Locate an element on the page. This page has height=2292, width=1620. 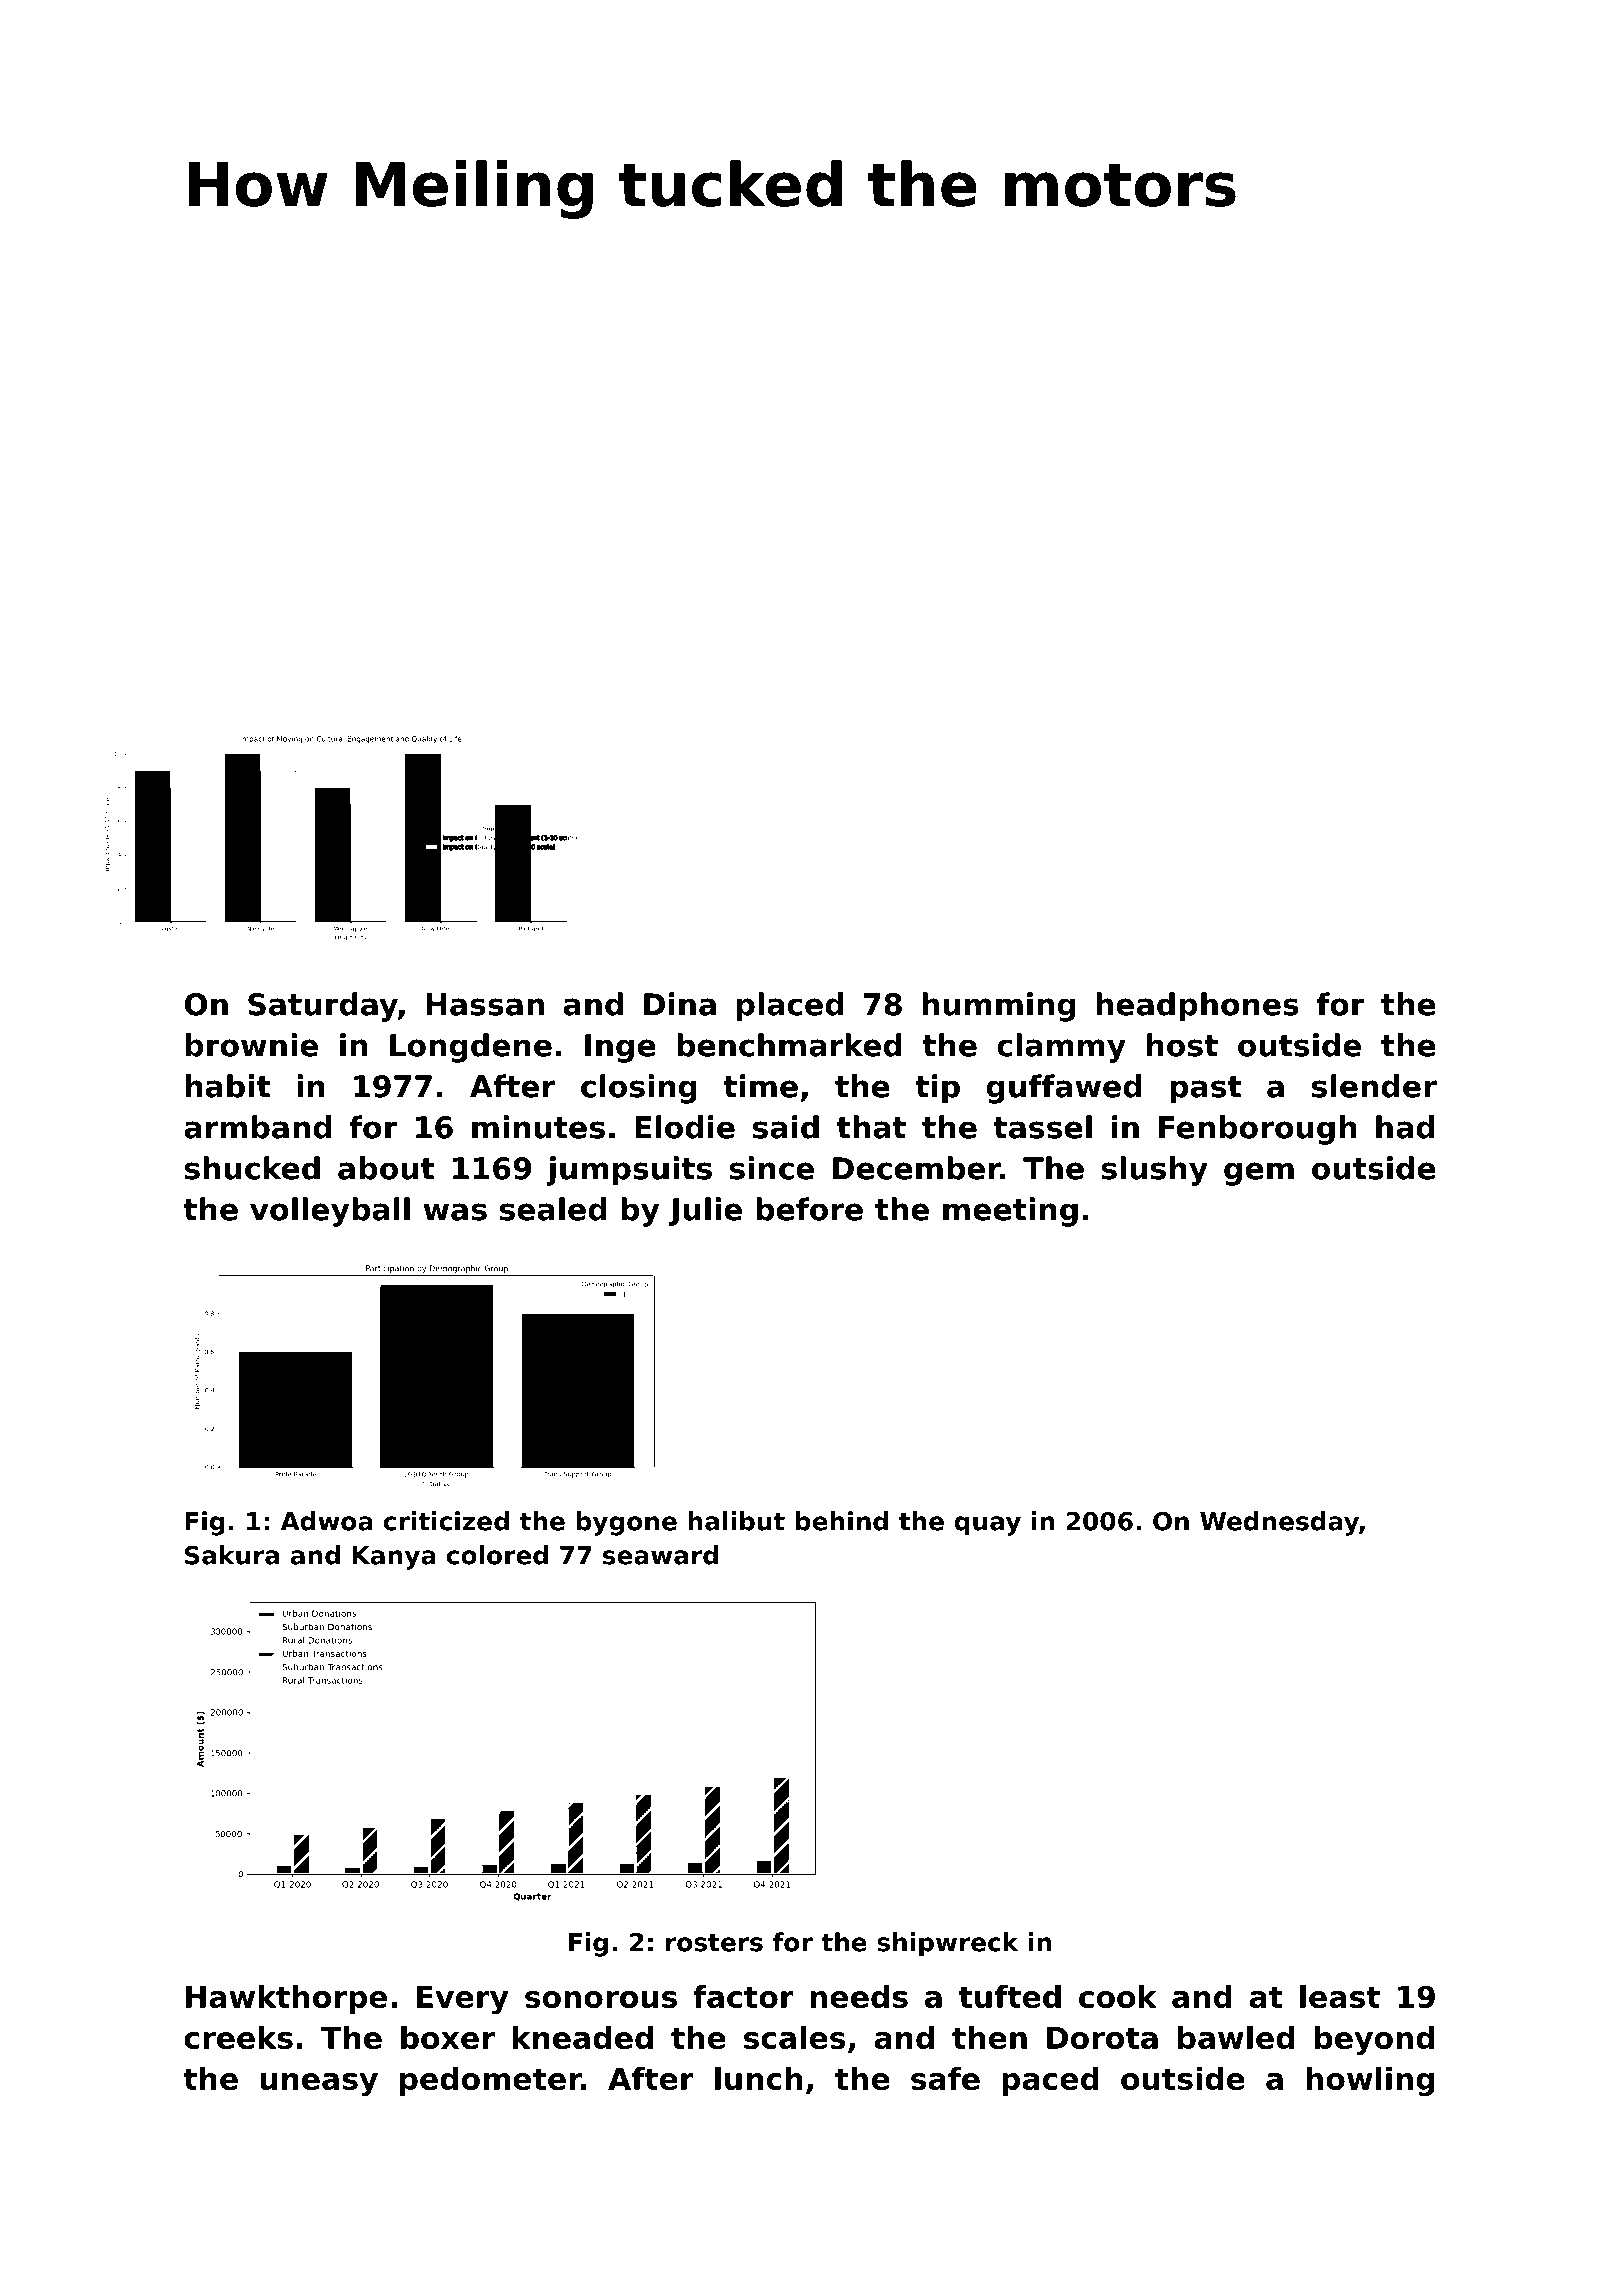
behind is located at coordinates (842, 1521).
